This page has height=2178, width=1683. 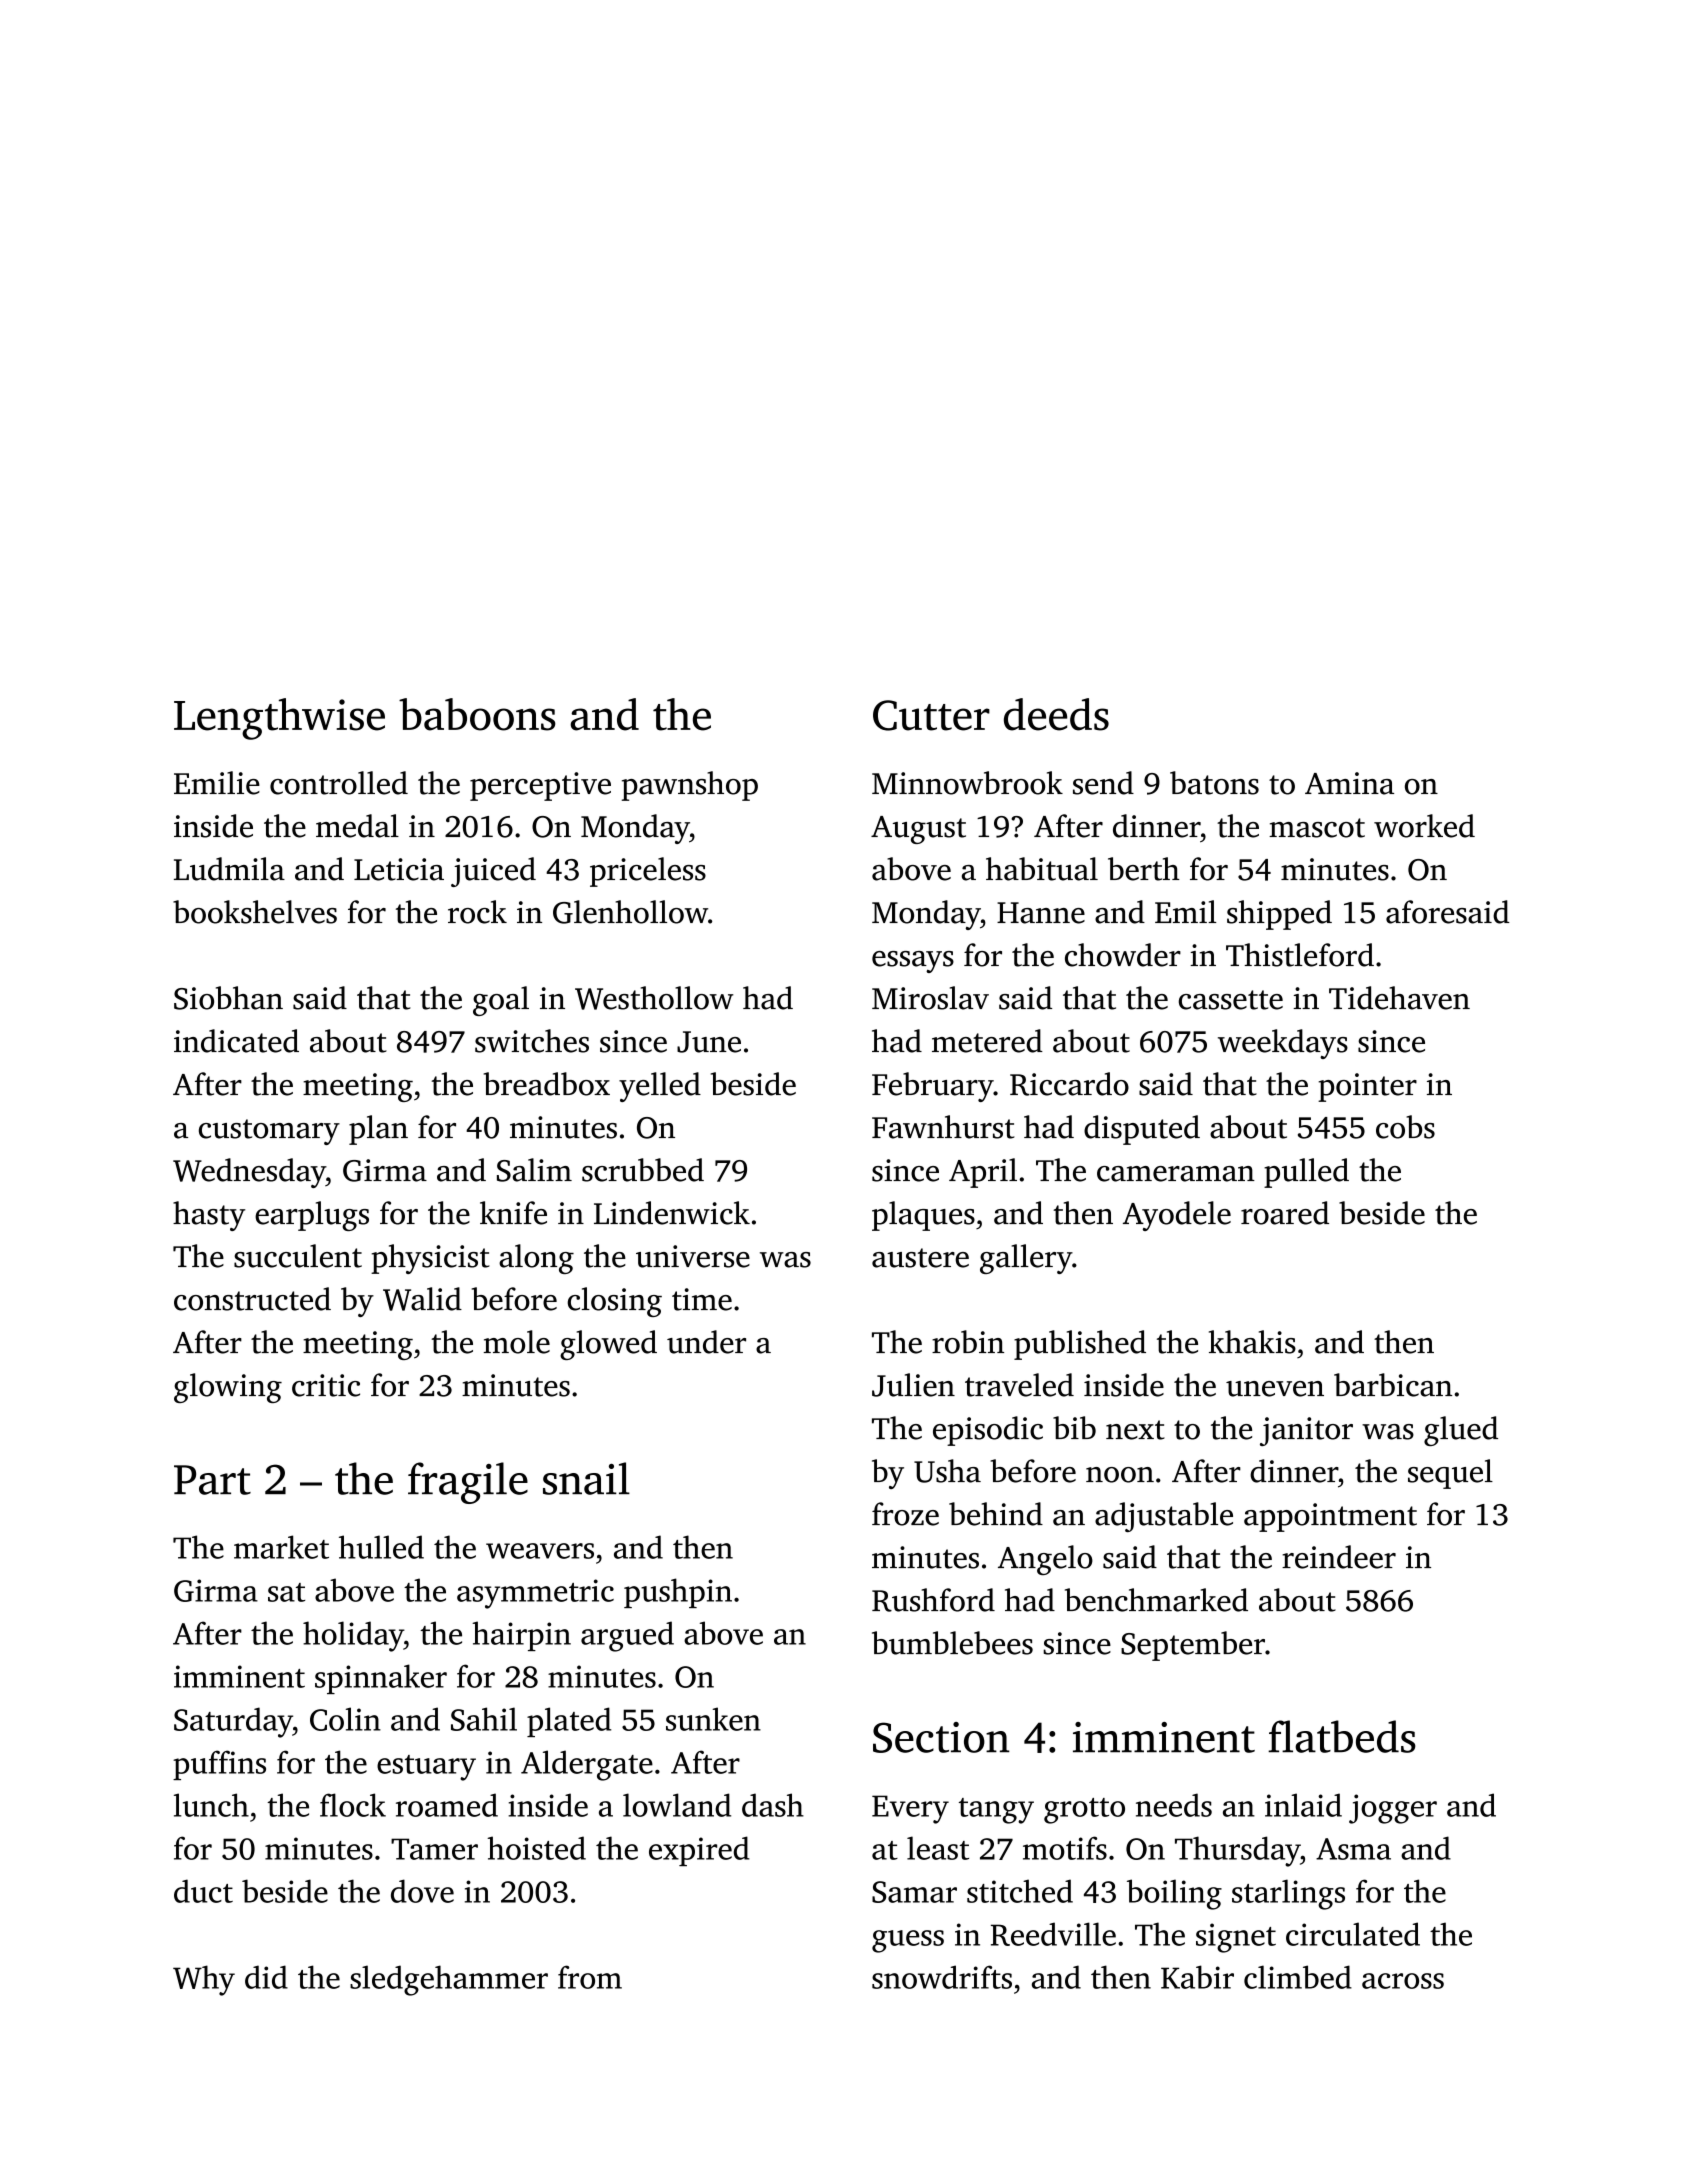 What do you see at coordinates (967, 783) in the page?
I see `Minnowbrook` at bounding box center [967, 783].
